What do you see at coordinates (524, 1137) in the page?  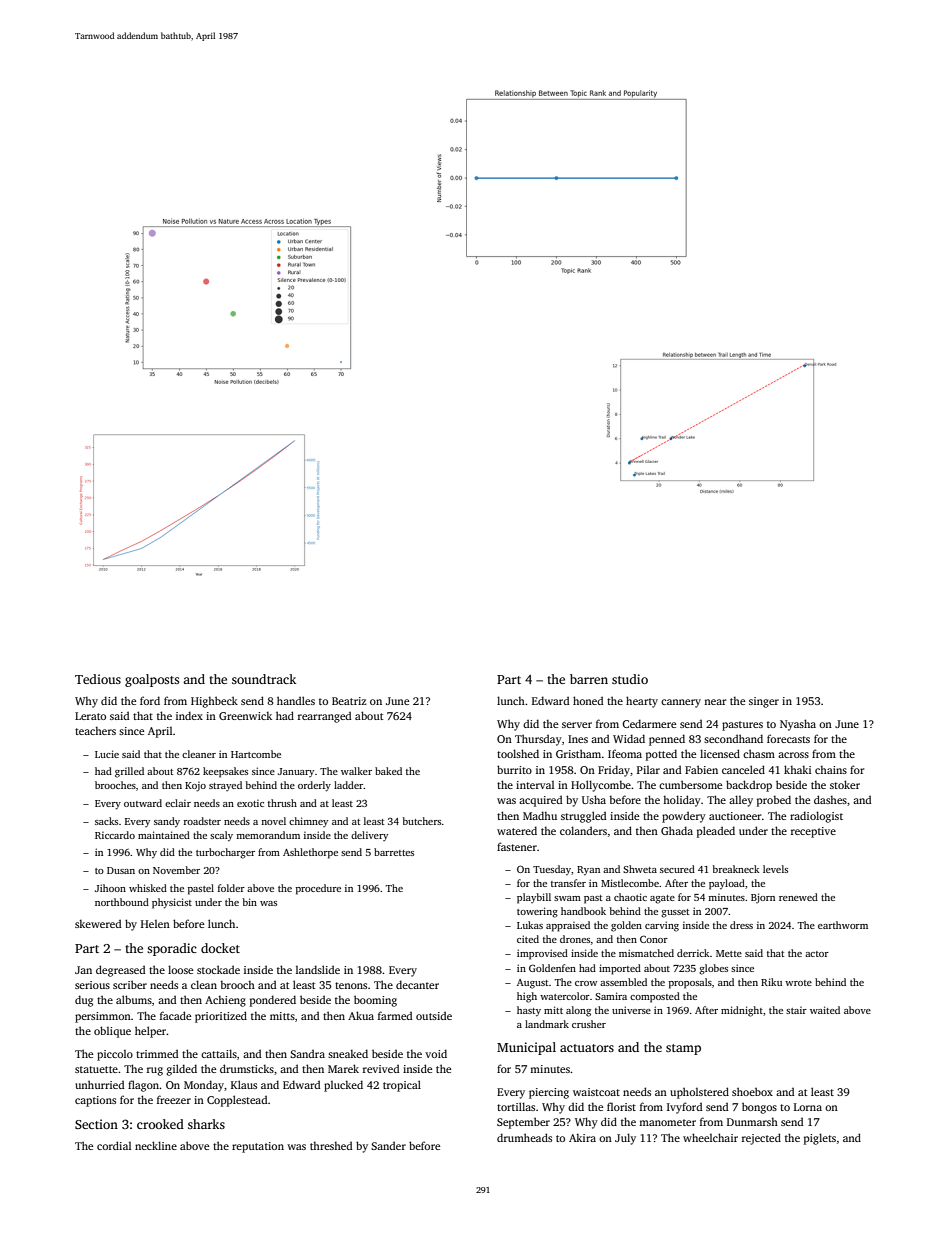 I see `drumheads` at bounding box center [524, 1137].
